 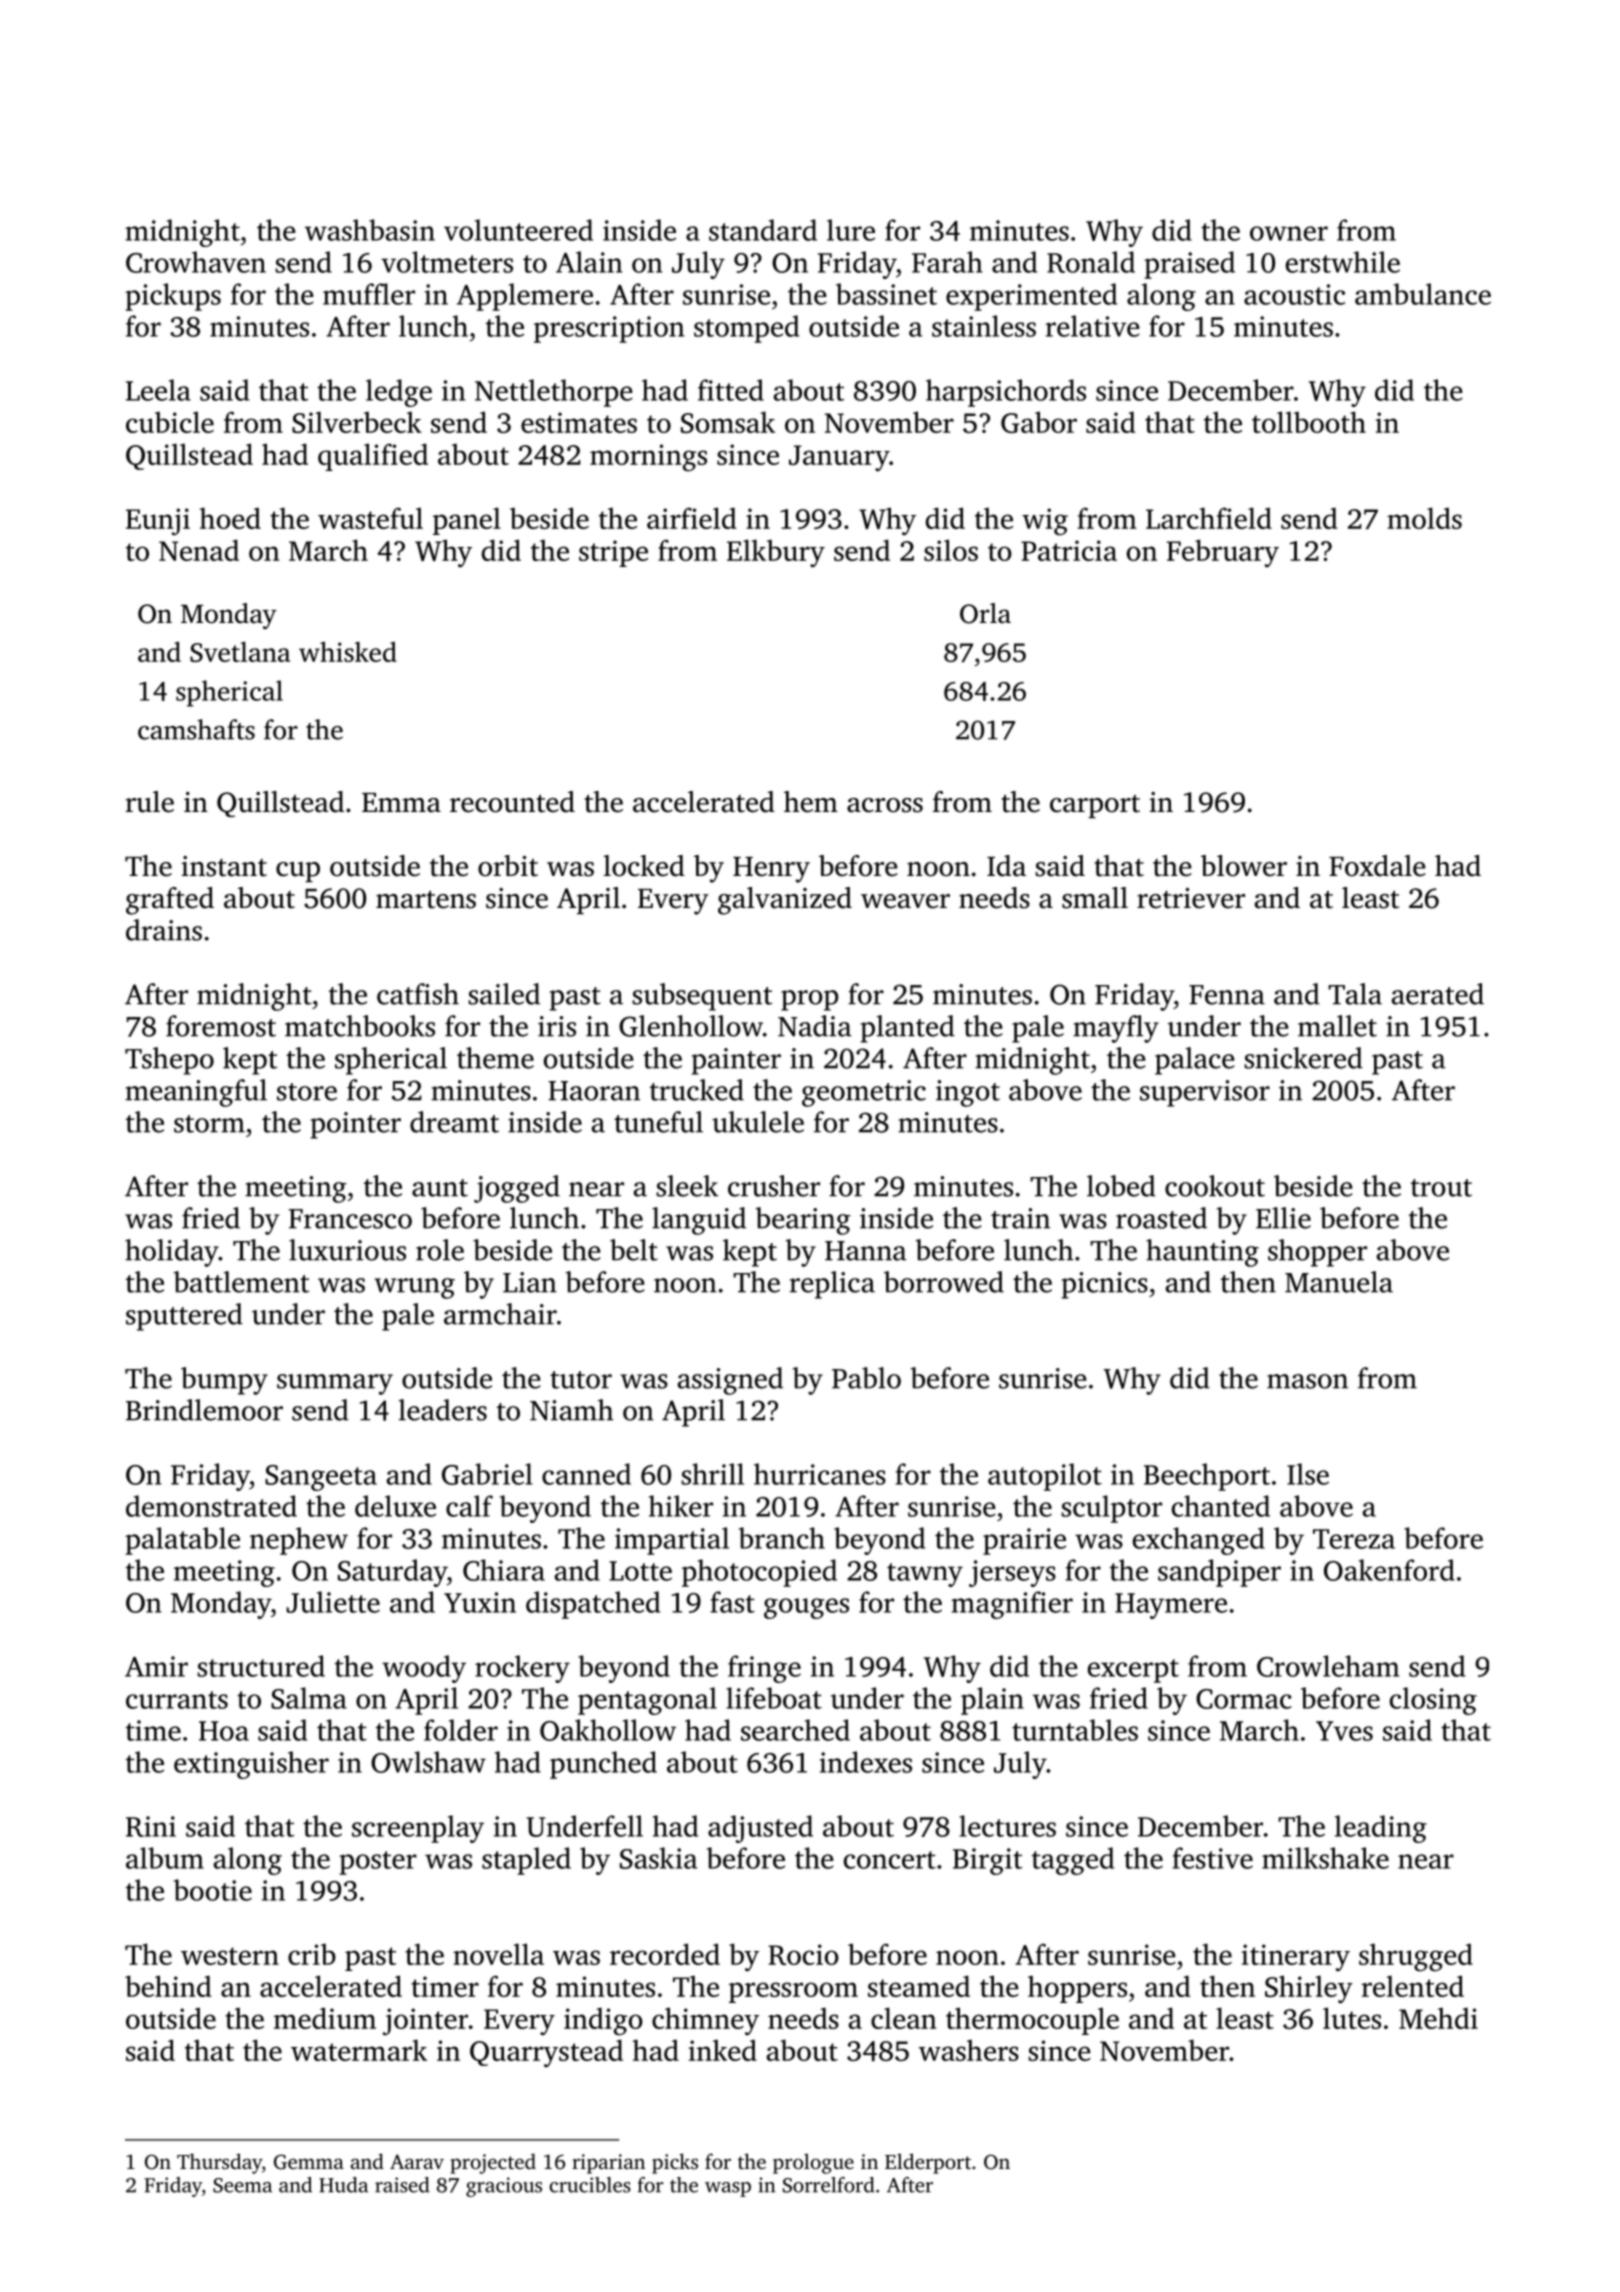 I want to click on Seema, so click(x=242, y=2185).
